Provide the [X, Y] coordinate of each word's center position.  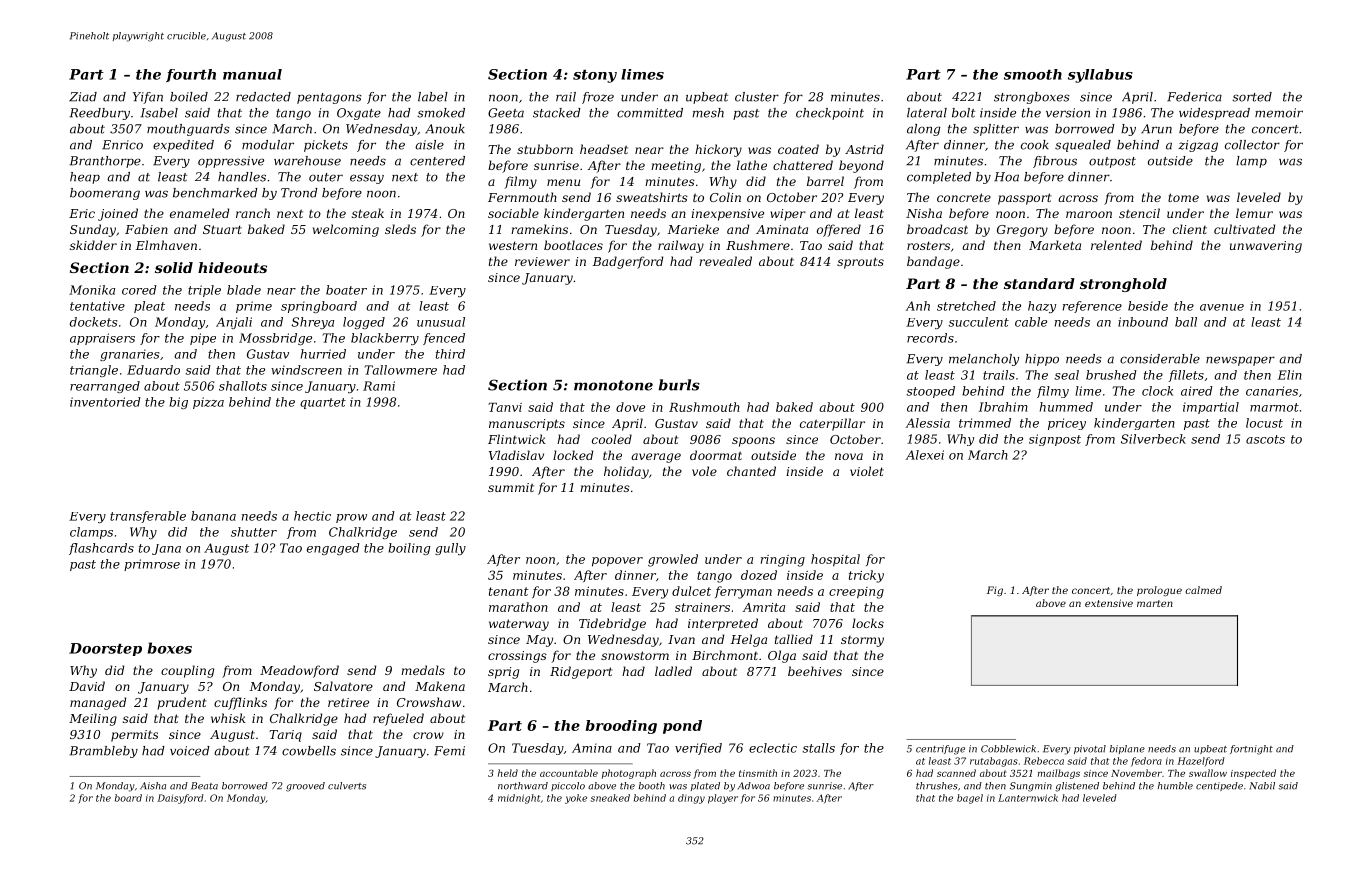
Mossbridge [275, 339]
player [723, 799]
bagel [970, 799]
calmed [1203, 590]
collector [1252, 145]
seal [1067, 375]
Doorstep [105, 649]
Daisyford [180, 799]
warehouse [307, 161]
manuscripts [527, 425]
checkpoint [830, 114]
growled [673, 560]
